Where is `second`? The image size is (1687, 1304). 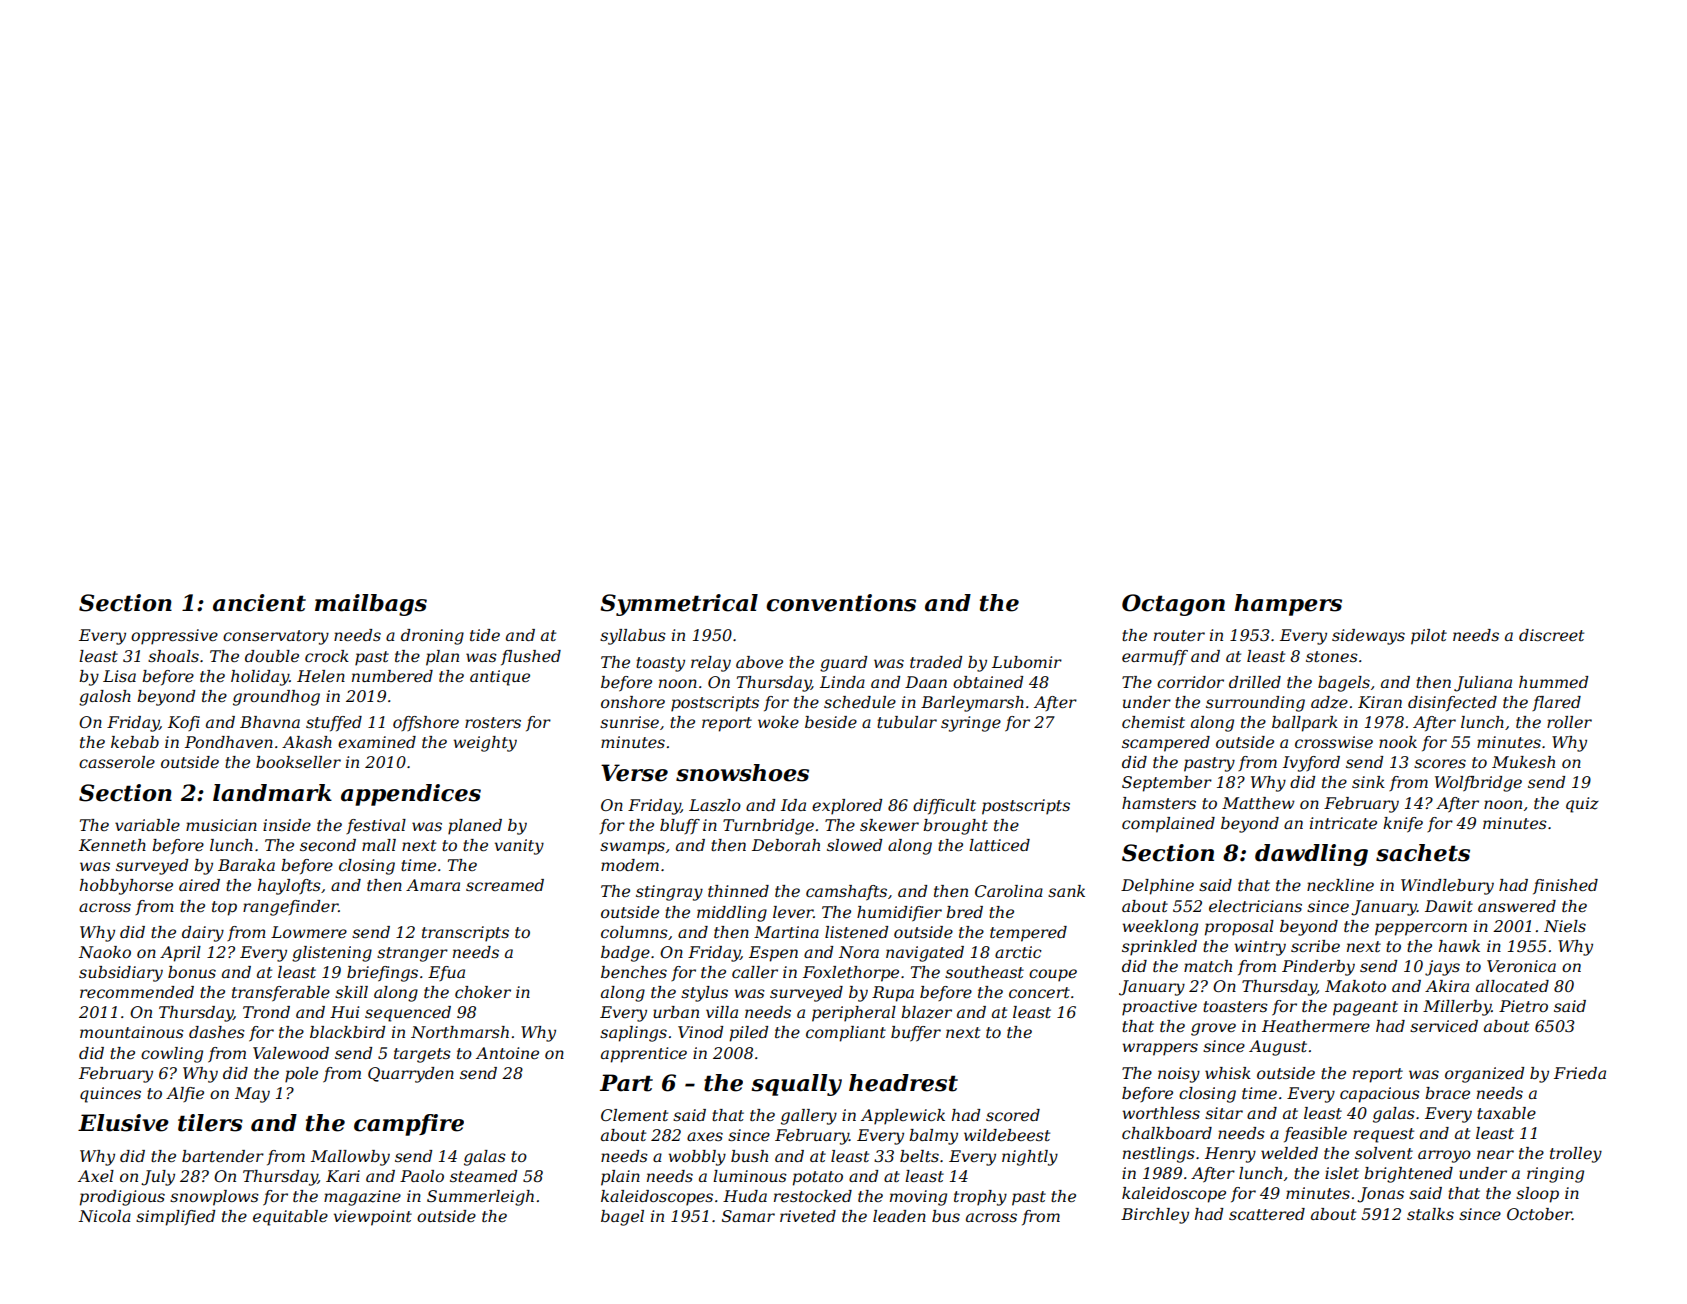 second is located at coordinates (328, 845).
